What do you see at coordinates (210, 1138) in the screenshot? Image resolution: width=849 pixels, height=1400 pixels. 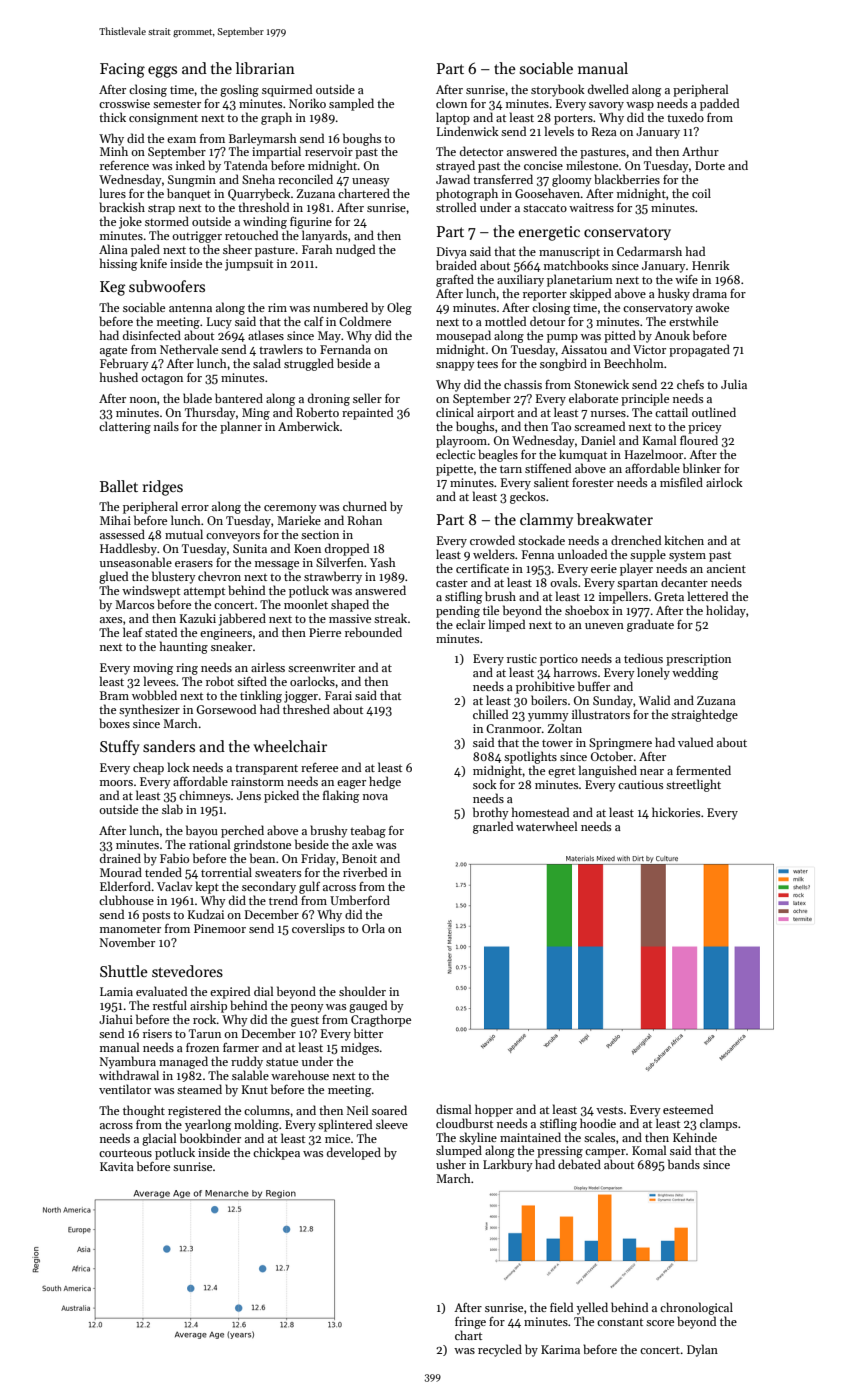 I see `bookbinder` at bounding box center [210, 1138].
